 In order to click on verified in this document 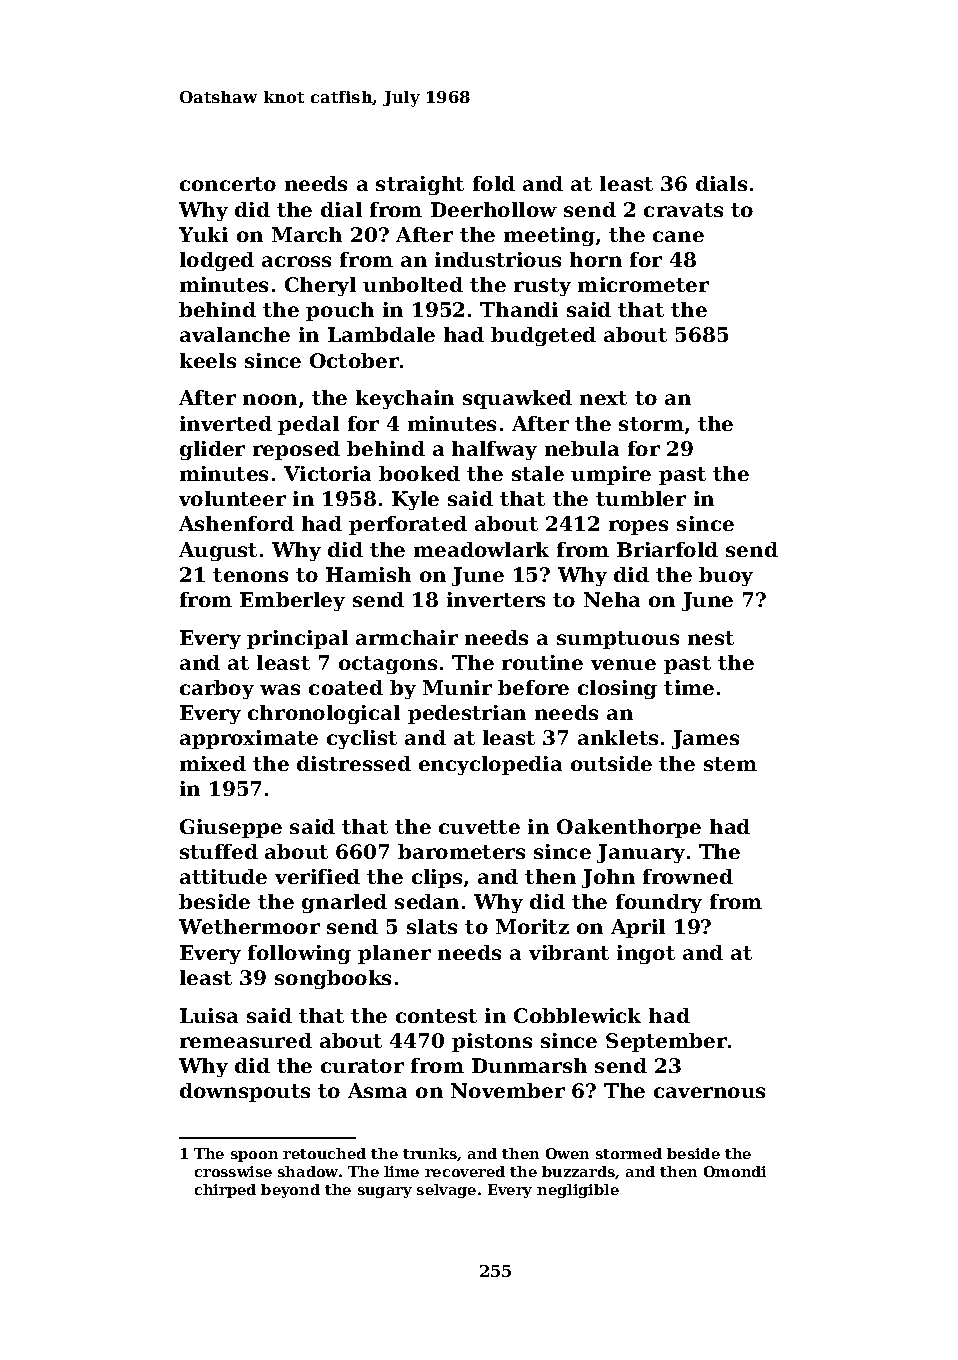, I will do `click(317, 876)`.
